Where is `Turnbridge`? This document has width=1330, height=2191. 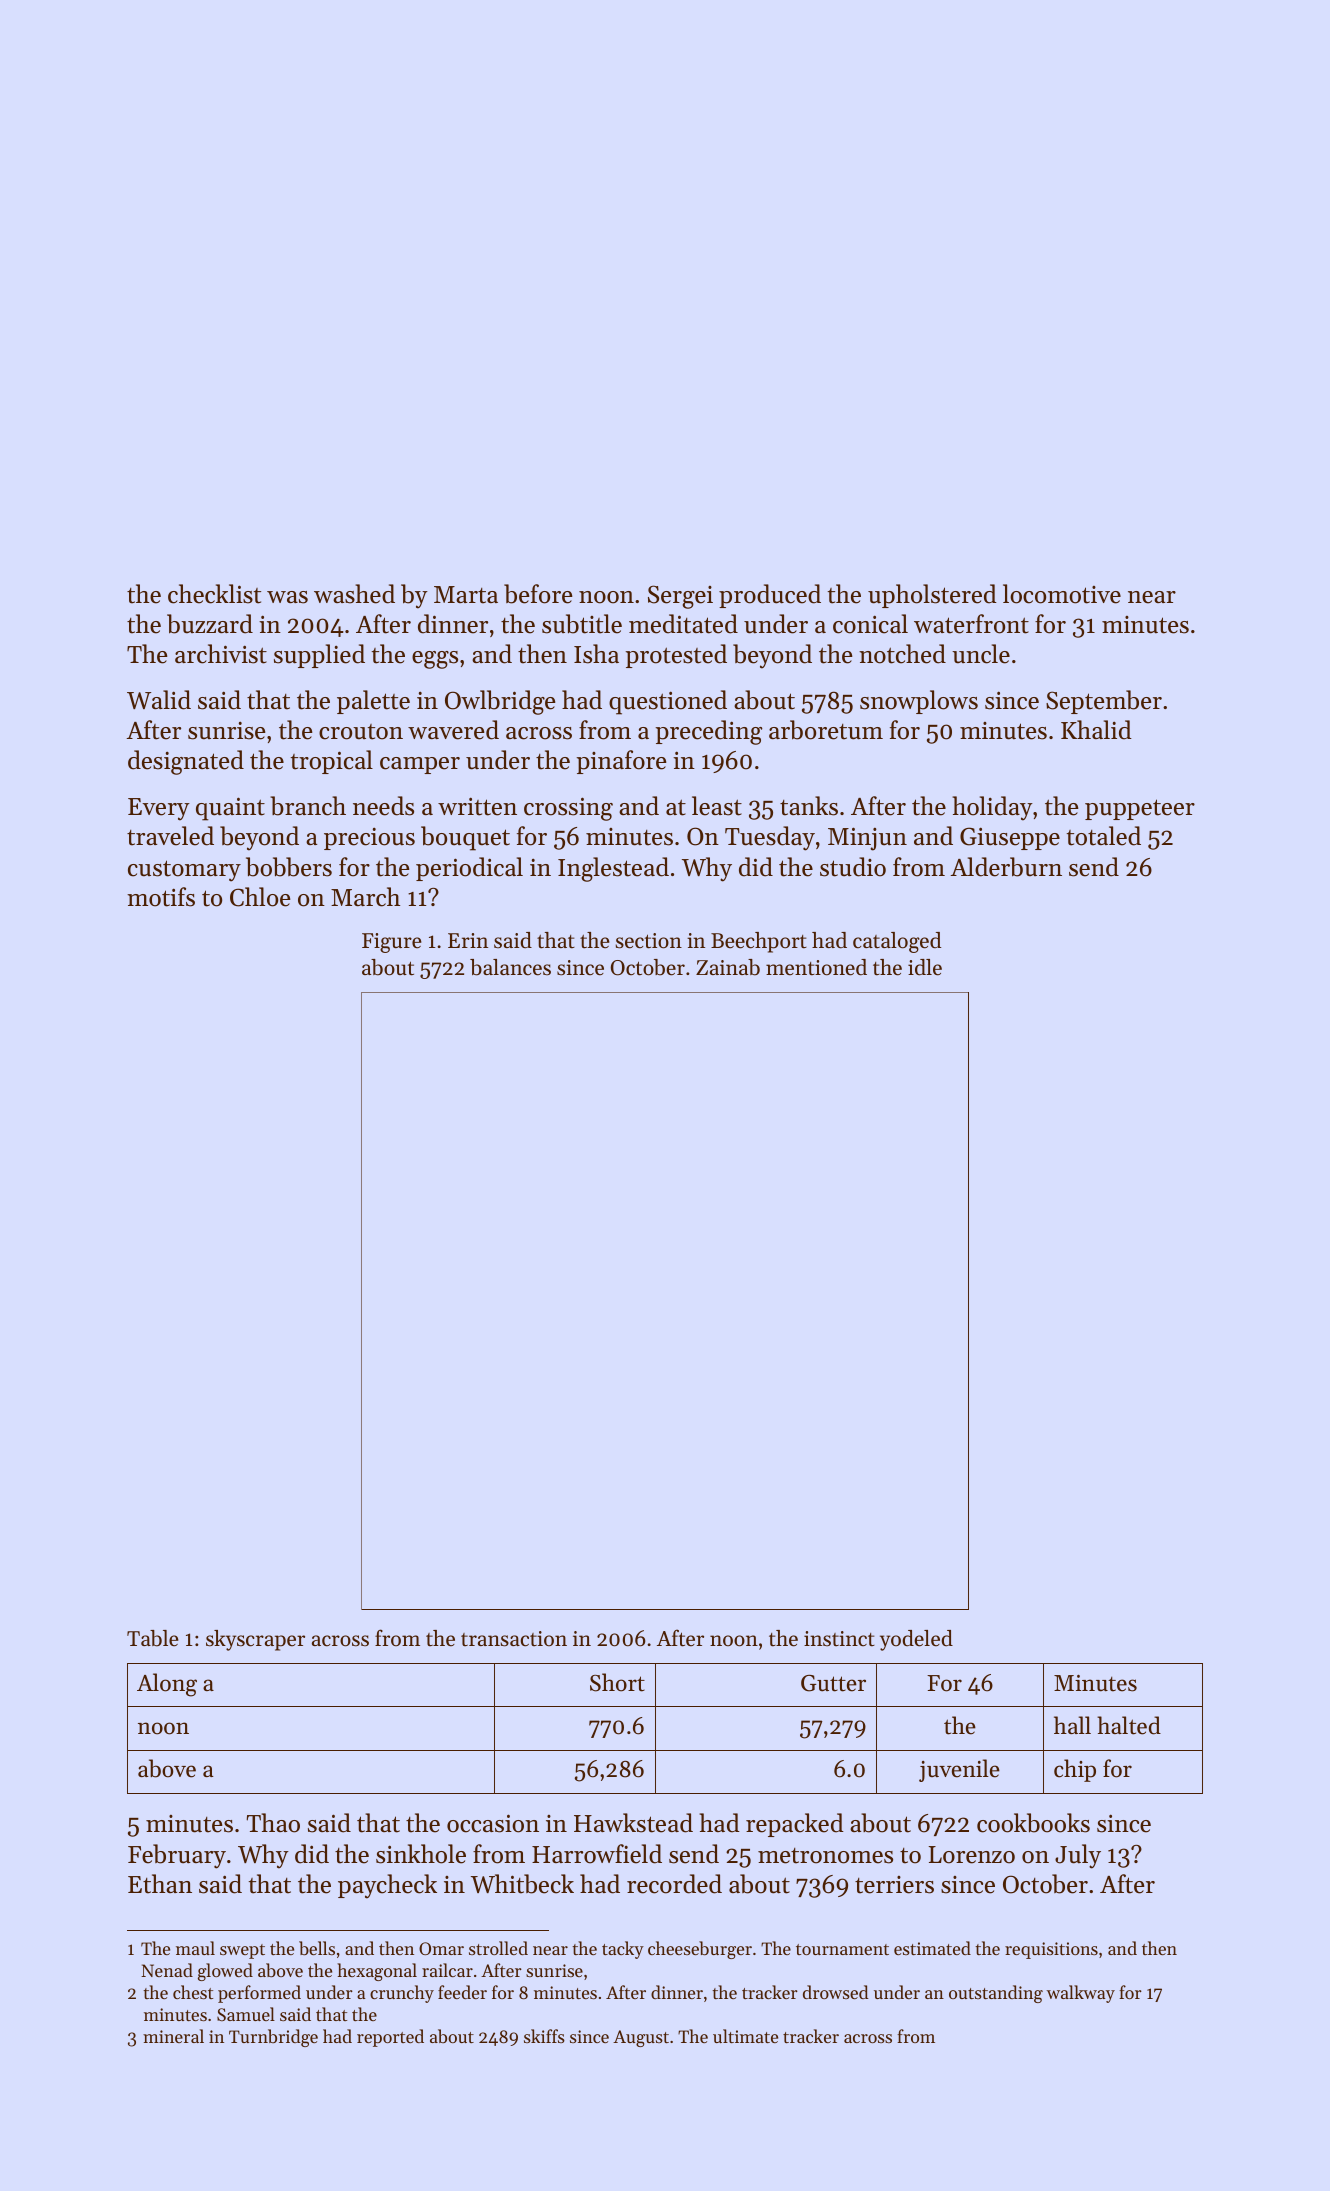
Turnbridge is located at coordinates (273, 2038).
